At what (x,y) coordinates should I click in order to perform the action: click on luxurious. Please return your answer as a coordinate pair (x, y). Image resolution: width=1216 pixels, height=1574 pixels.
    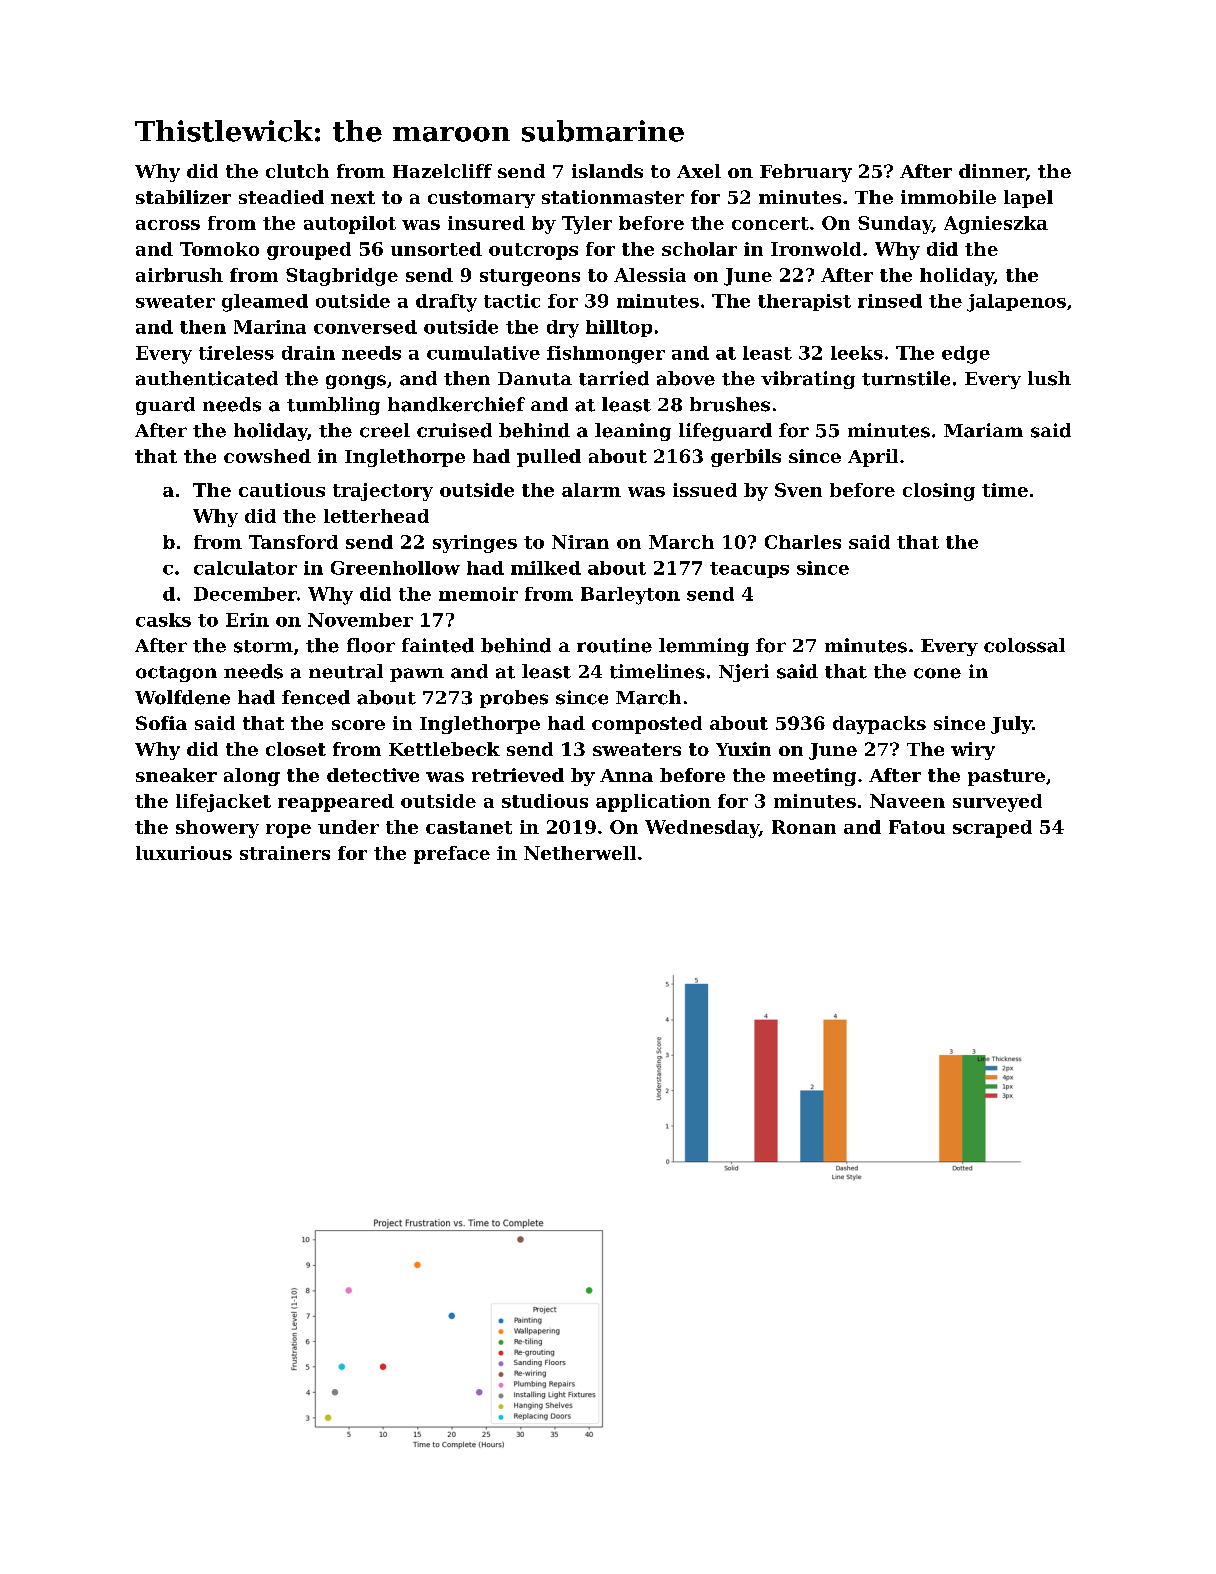
    Looking at the image, I should click on (184, 853).
